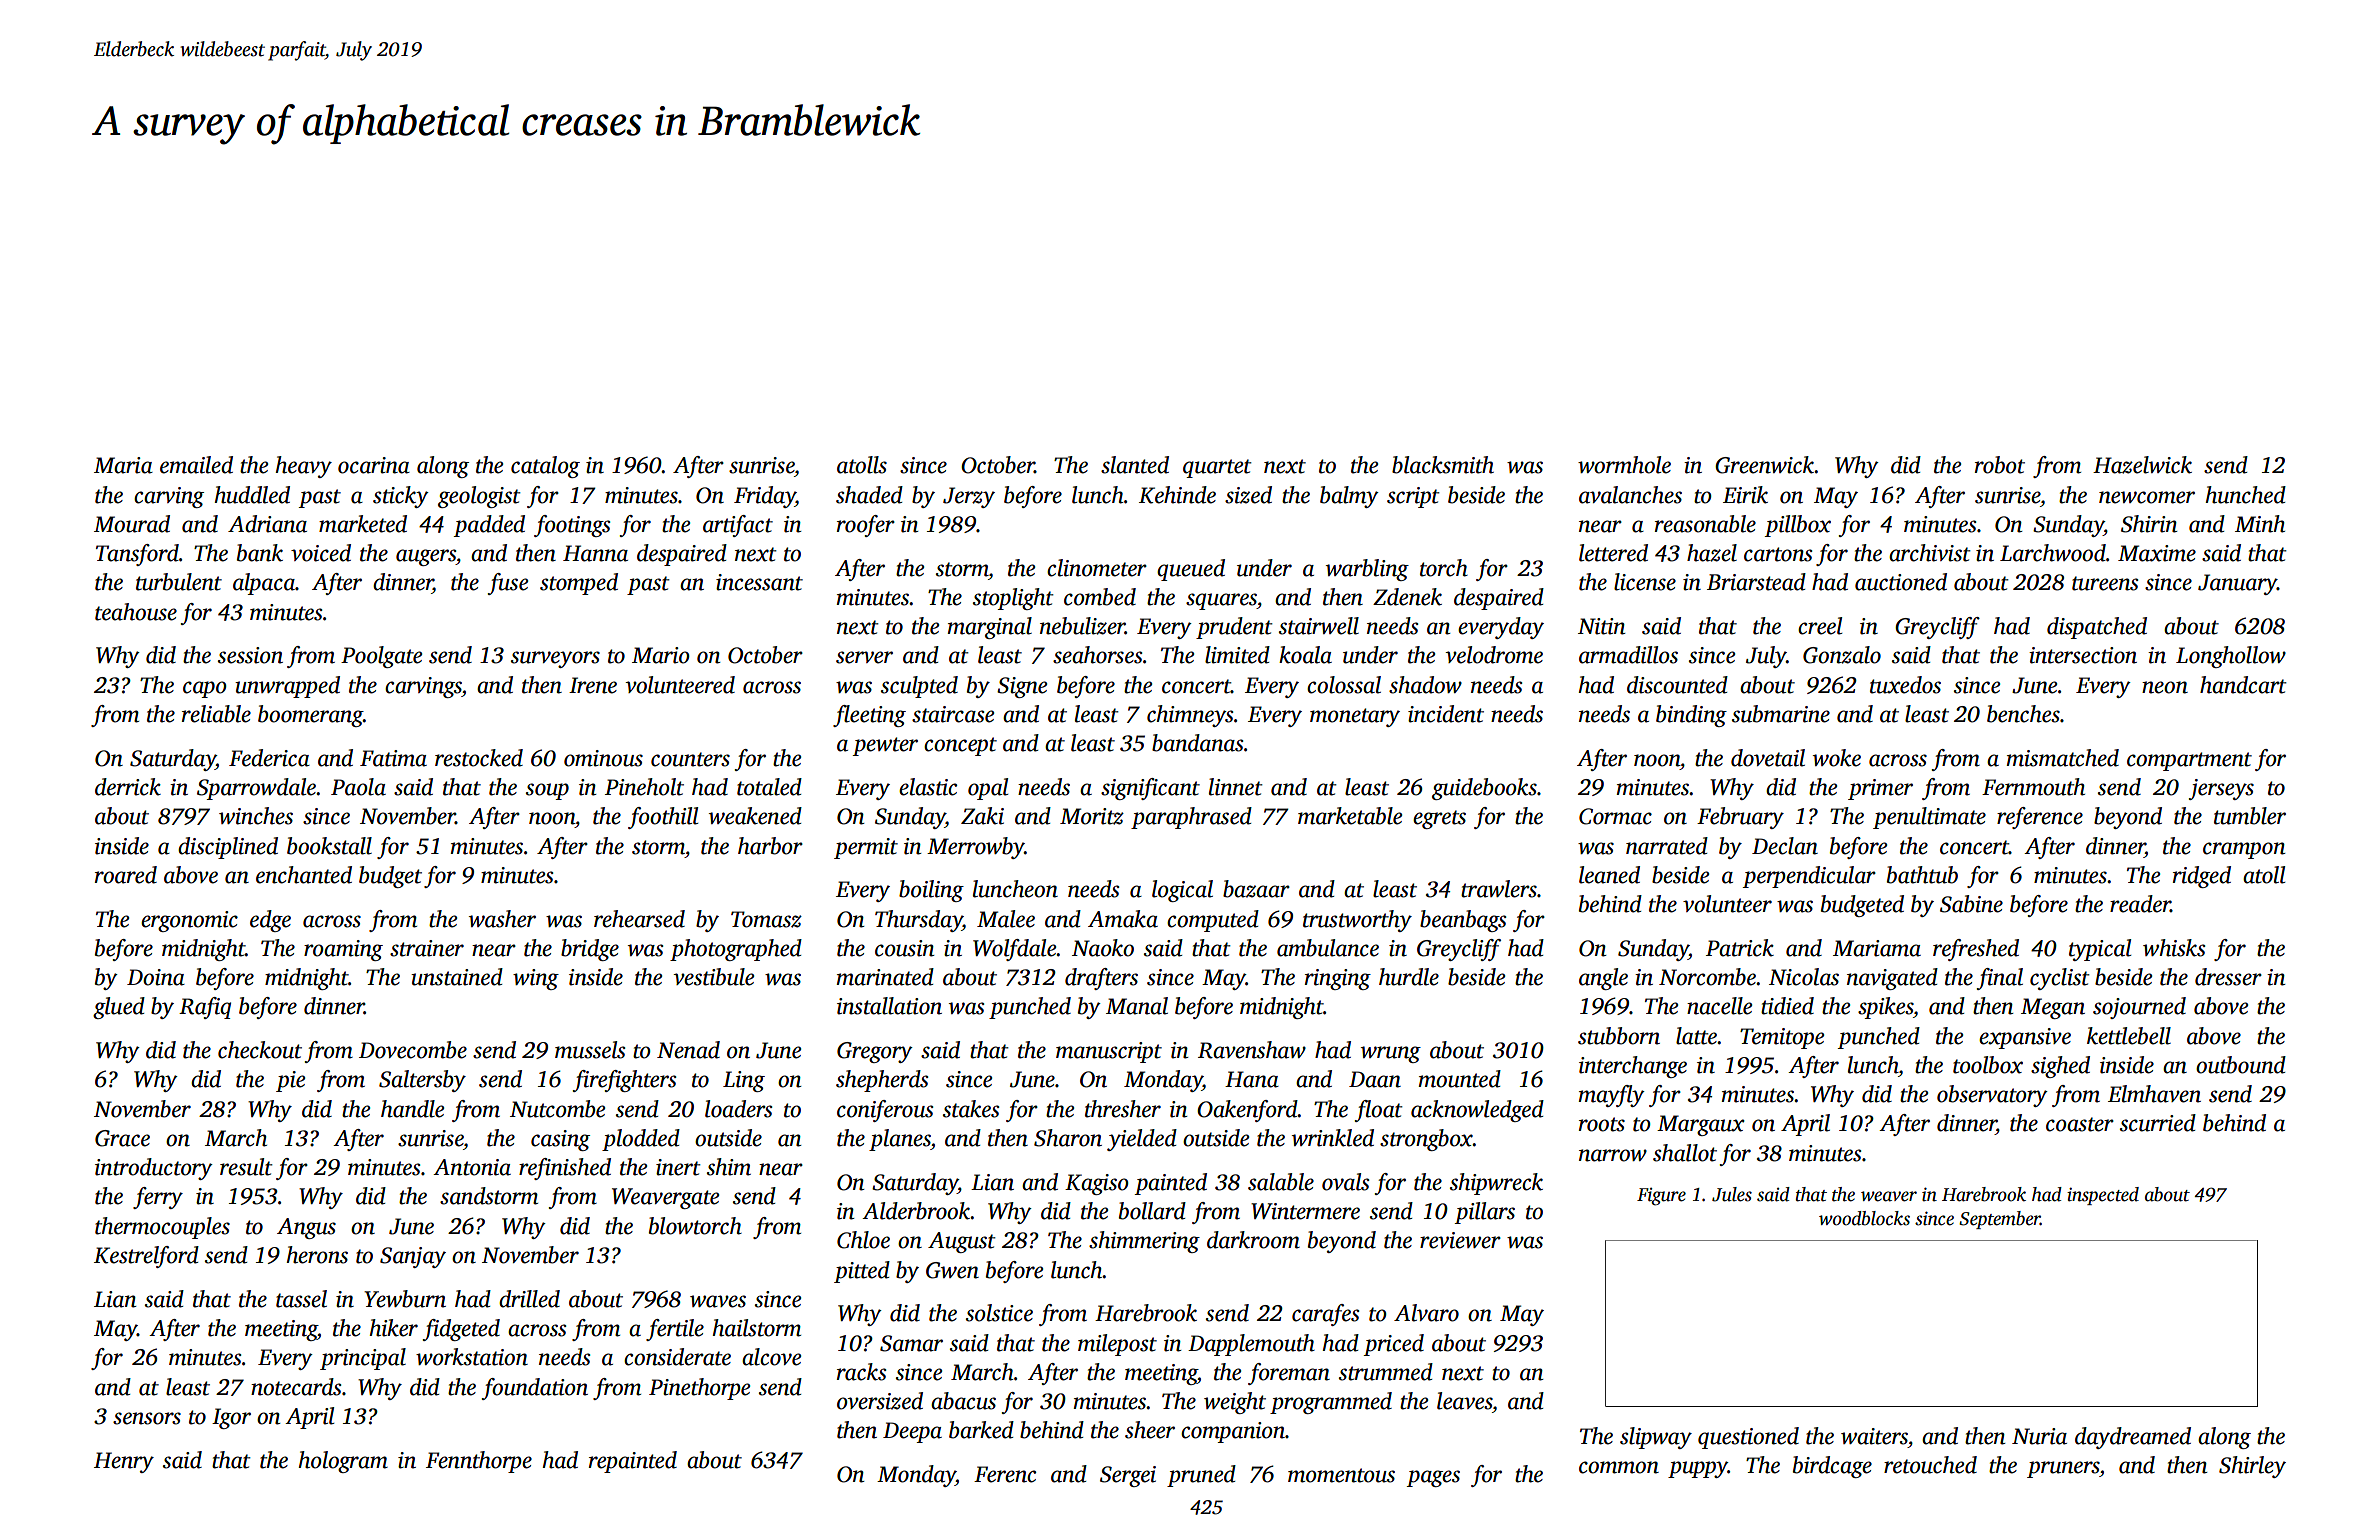 This image has width=2380, height=1540. I want to click on woodblocks, so click(1864, 1218).
